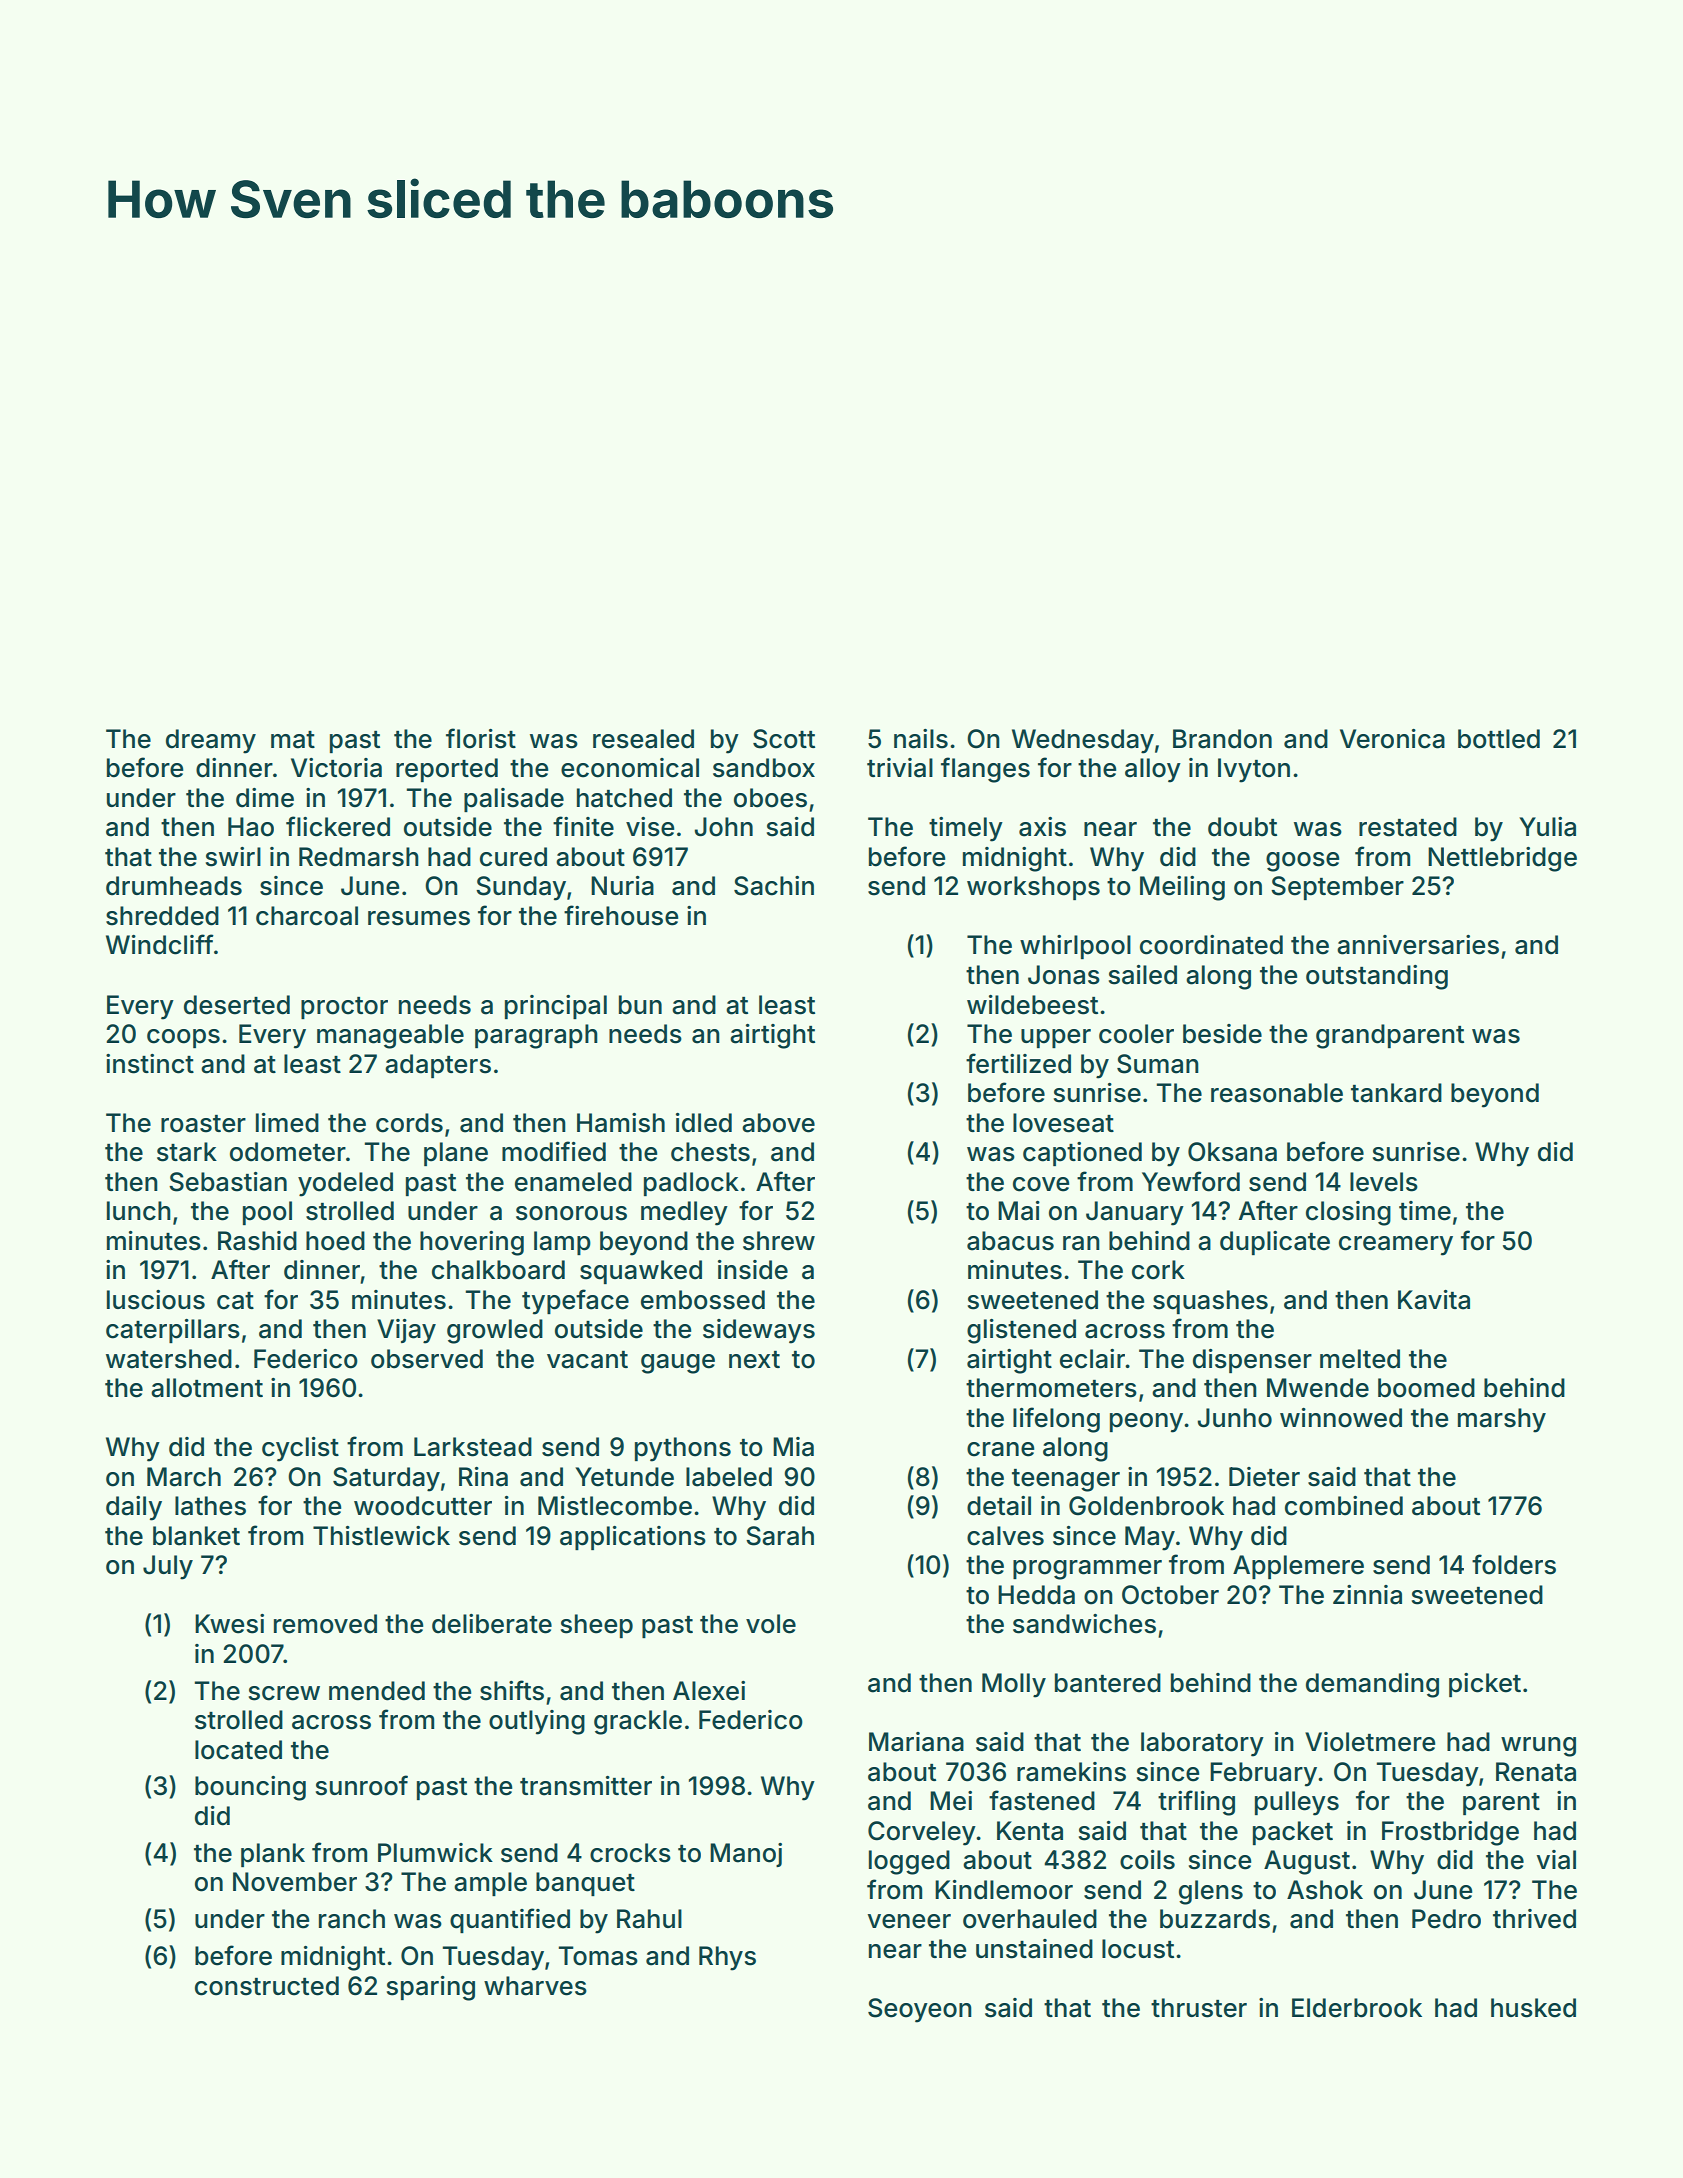  I want to click on typeface, so click(575, 1302).
